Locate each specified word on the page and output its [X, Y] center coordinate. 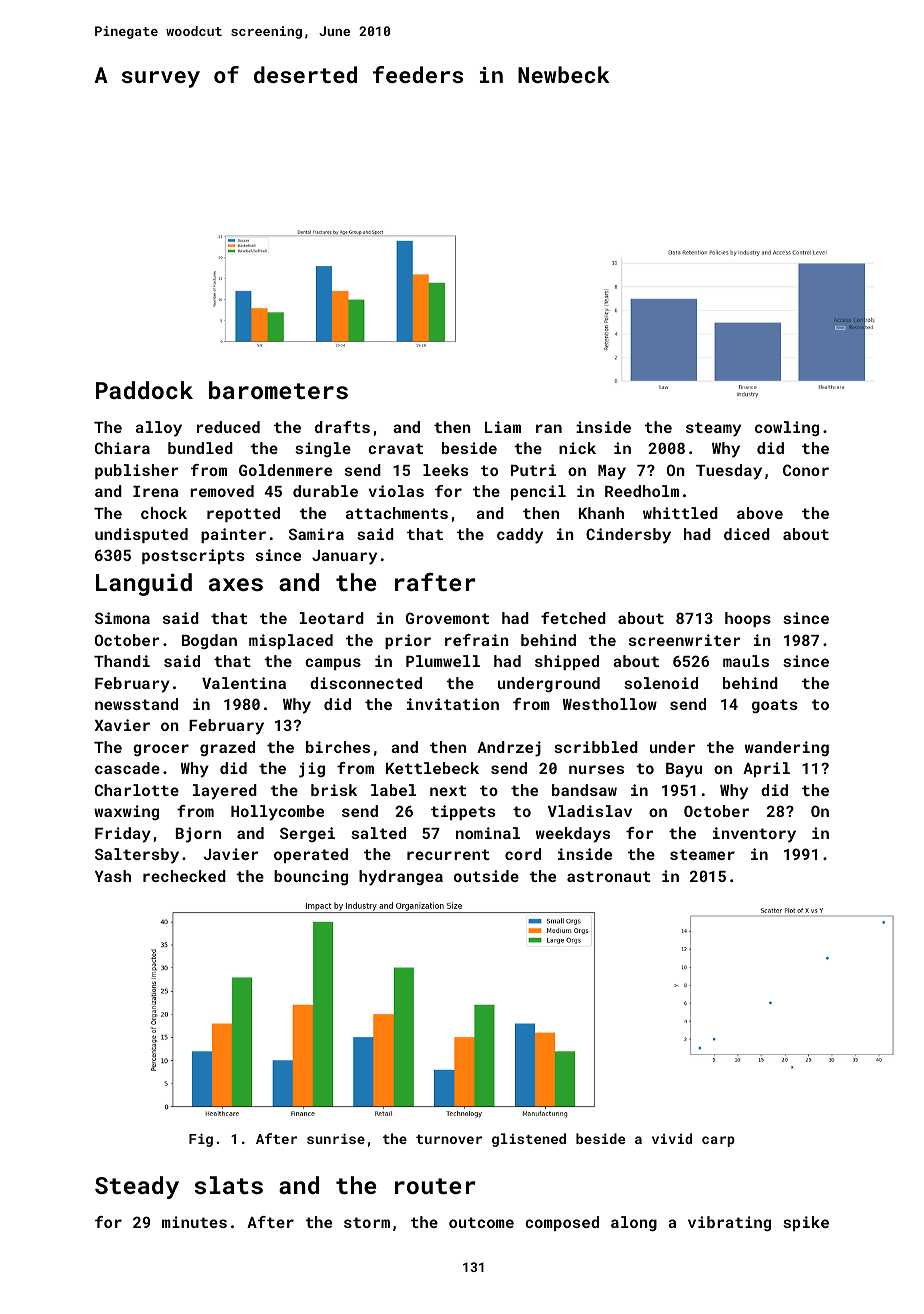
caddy [520, 536]
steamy [713, 429]
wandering [787, 749]
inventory [754, 835]
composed [562, 1223]
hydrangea [401, 878]
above [760, 513]
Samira [316, 534]
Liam [503, 427]
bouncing [311, 877]
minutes [194, 1222]
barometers [278, 390]
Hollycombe [277, 813]
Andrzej [509, 749]
